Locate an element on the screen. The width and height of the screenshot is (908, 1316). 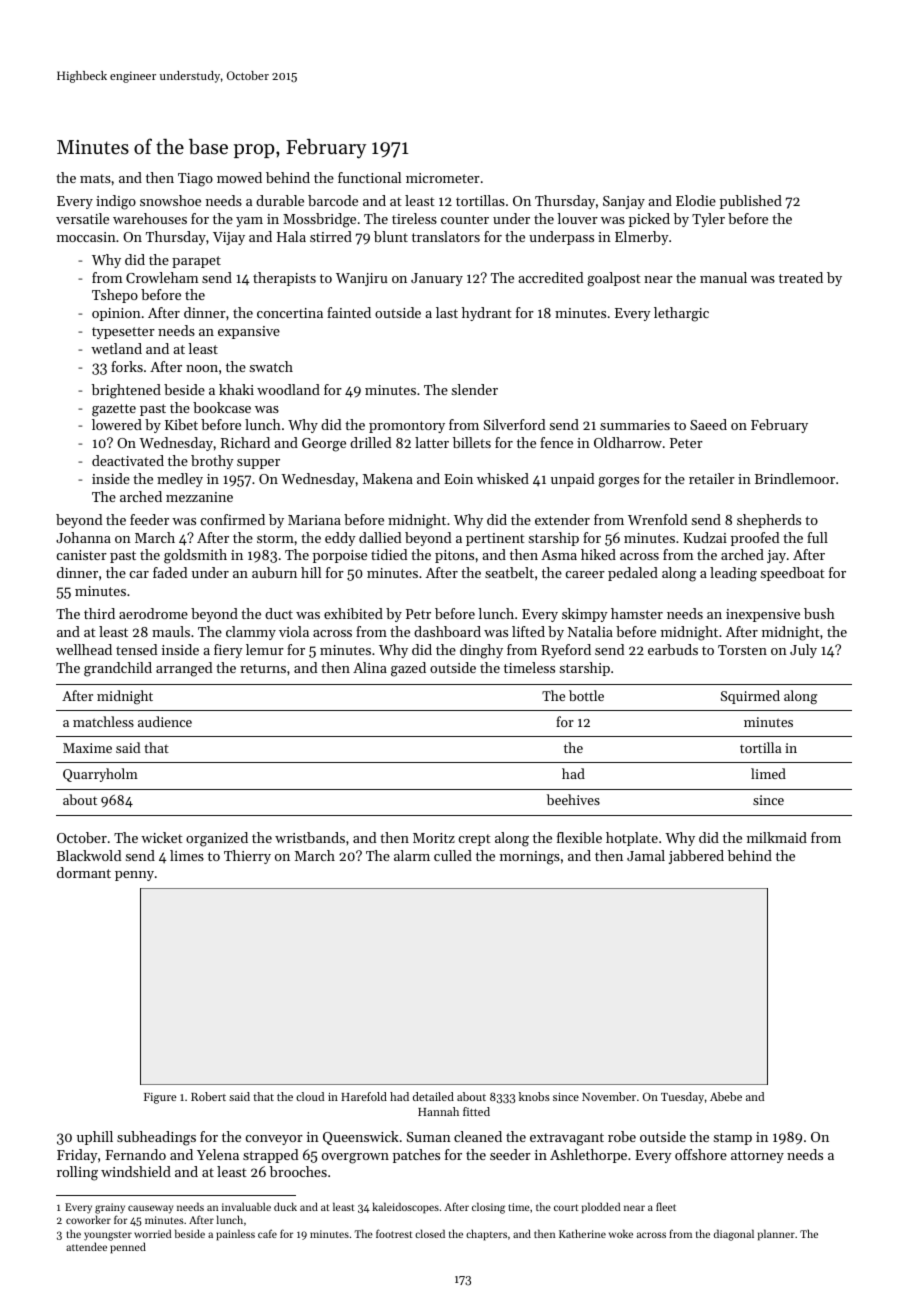
Saeed is located at coordinates (708, 424).
